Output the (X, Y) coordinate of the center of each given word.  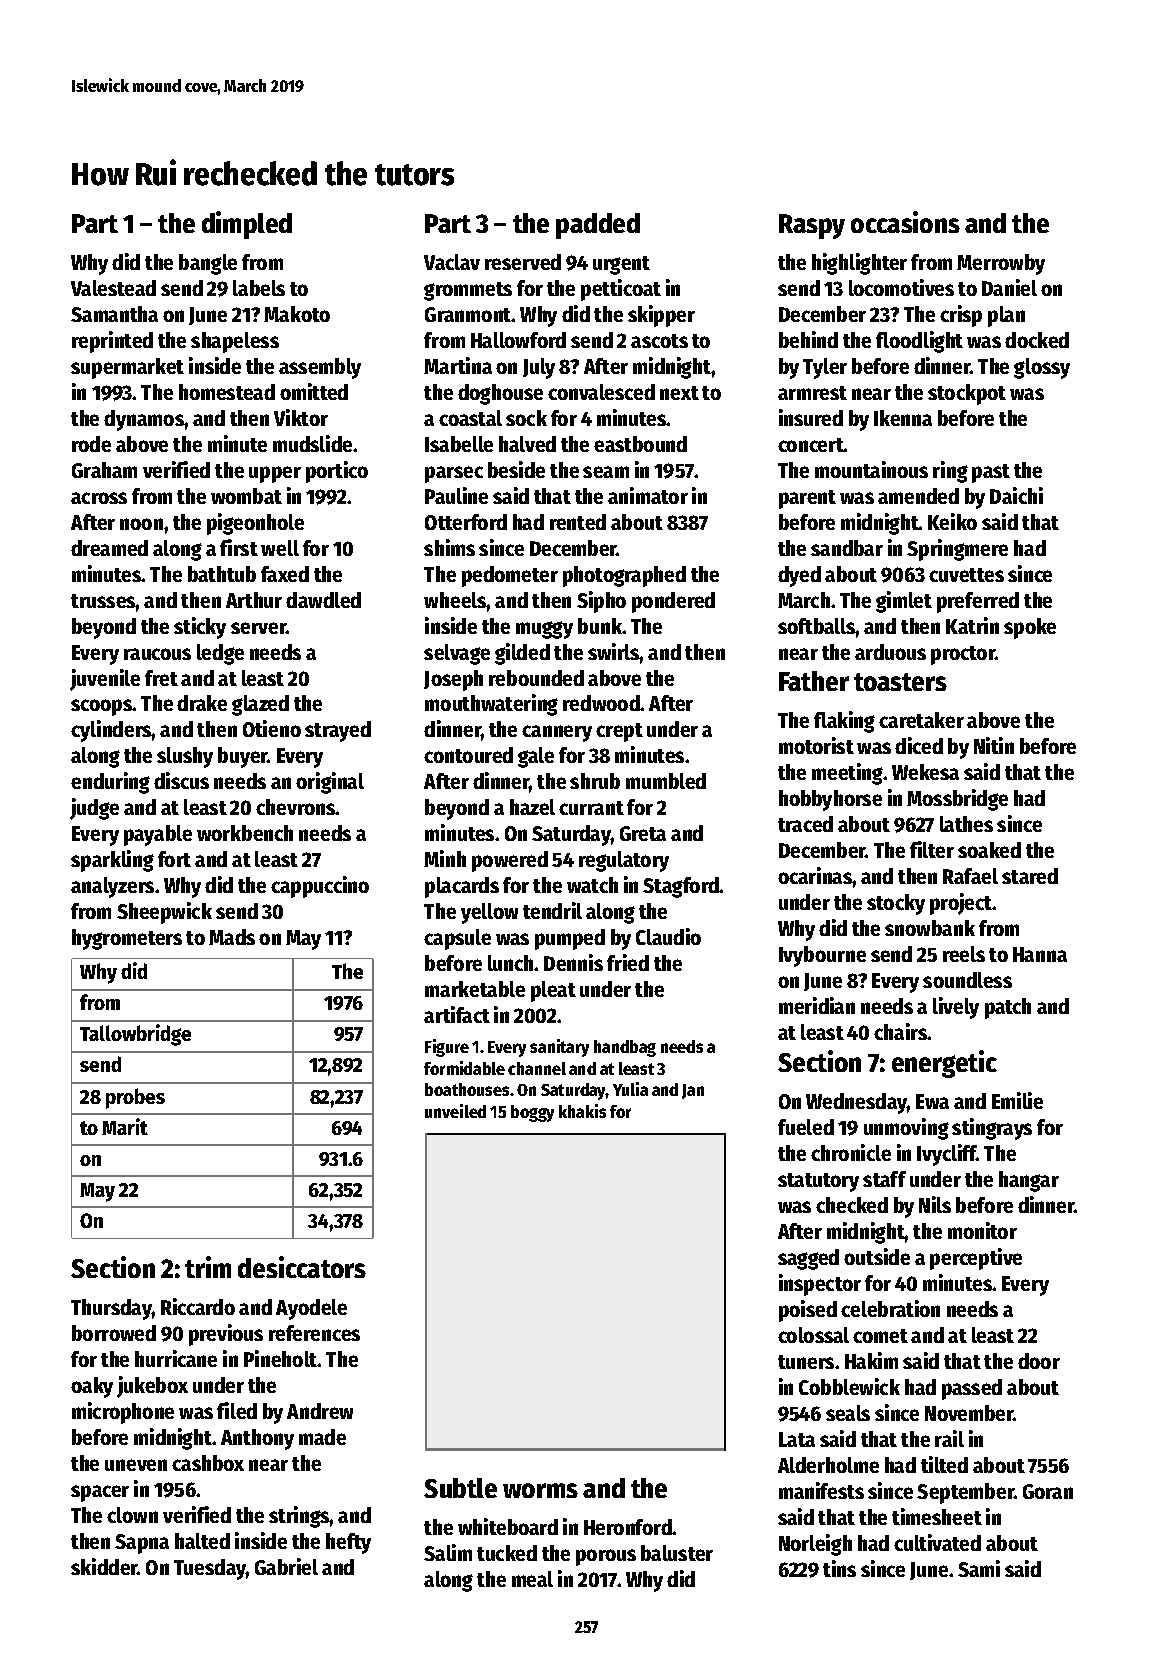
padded (598, 226)
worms (540, 1490)
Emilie (1017, 1100)
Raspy (812, 226)
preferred (978, 602)
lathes (966, 824)
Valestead (113, 288)
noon (141, 524)
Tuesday (210, 1569)
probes (135, 1098)
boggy (532, 1113)
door (1039, 1361)
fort (174, 859)
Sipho (601, 602)
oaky (92, 1387)
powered (510, 861)
